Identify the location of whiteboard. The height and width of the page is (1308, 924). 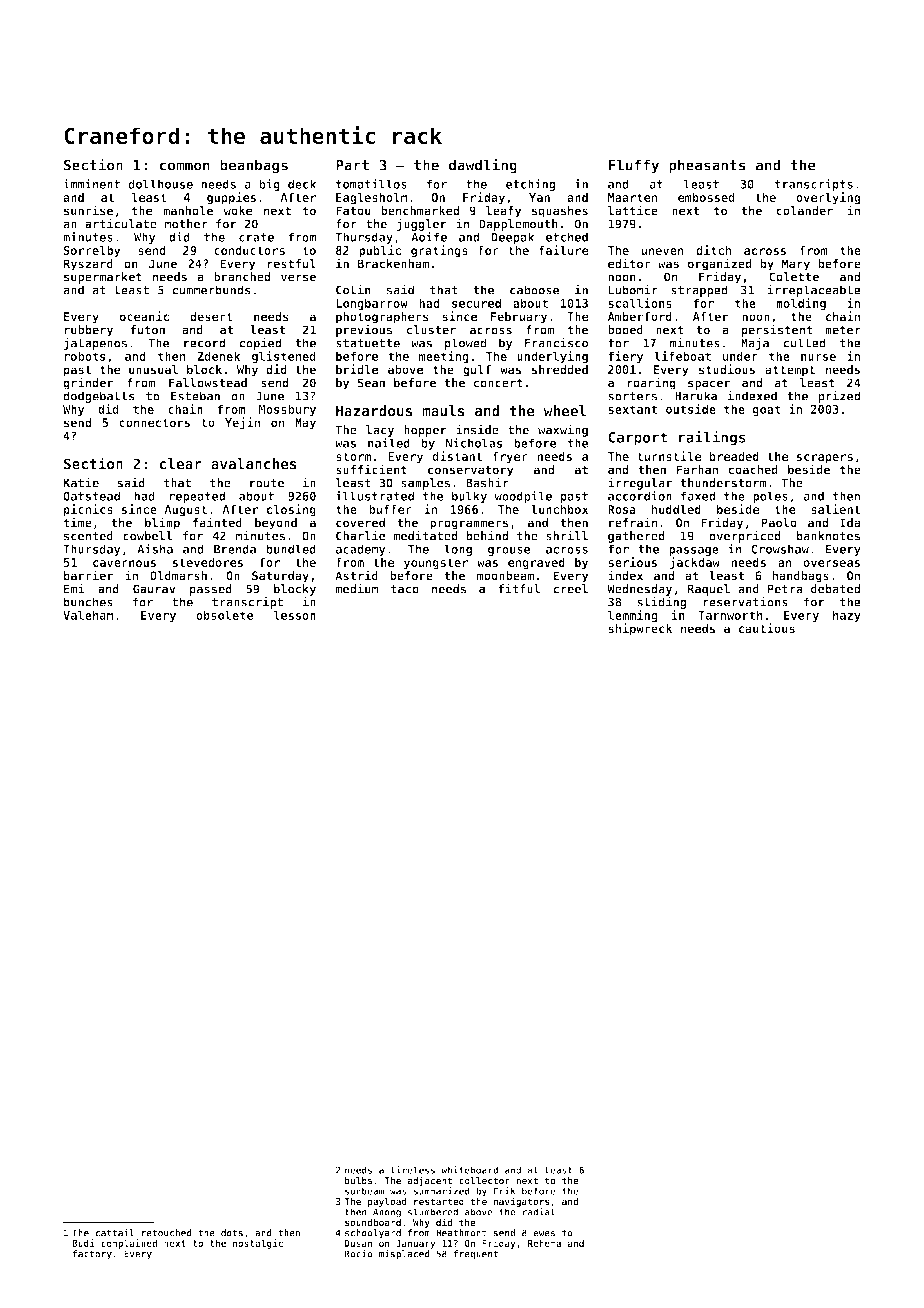
(469, 1170).
